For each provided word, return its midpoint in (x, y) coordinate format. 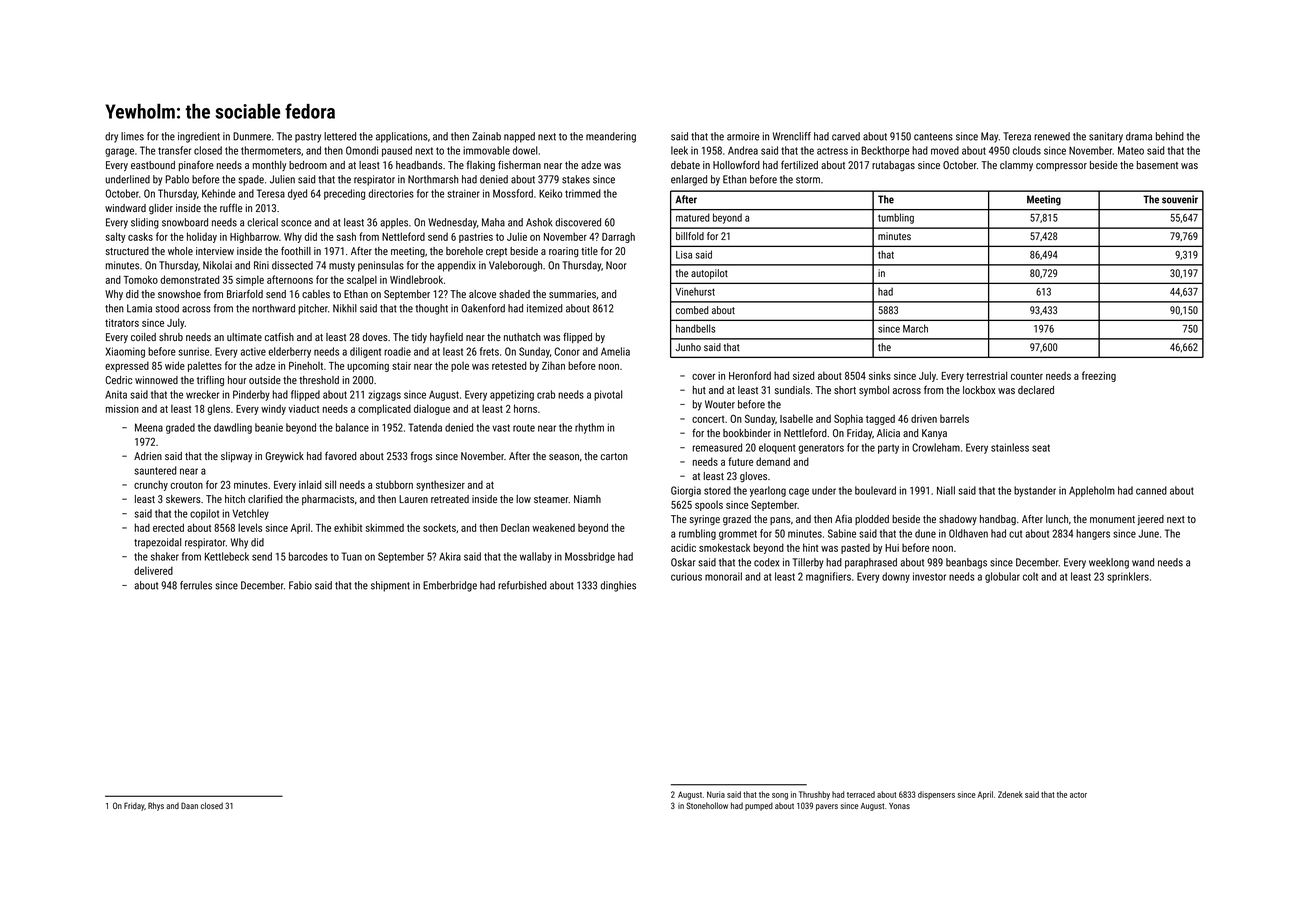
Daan (189, 805)
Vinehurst (695, 292)
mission (122, 409)
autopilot (709, 274)
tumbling (896, 218)
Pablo (177, 179)
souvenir (1180, 199)
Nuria (716, 794)
